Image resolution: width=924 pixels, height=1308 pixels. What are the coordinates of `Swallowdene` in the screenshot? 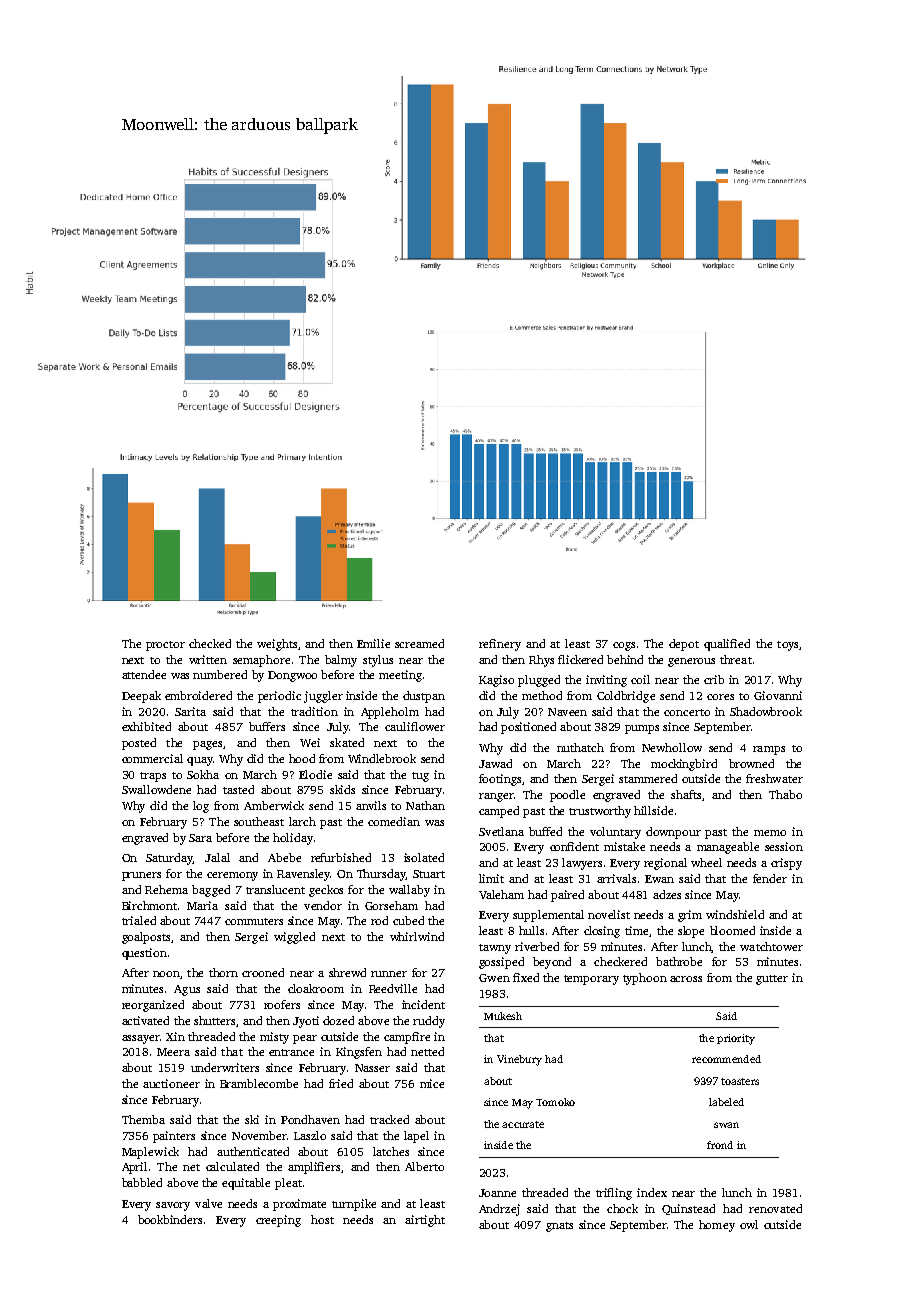 It's located at (156, 789).
